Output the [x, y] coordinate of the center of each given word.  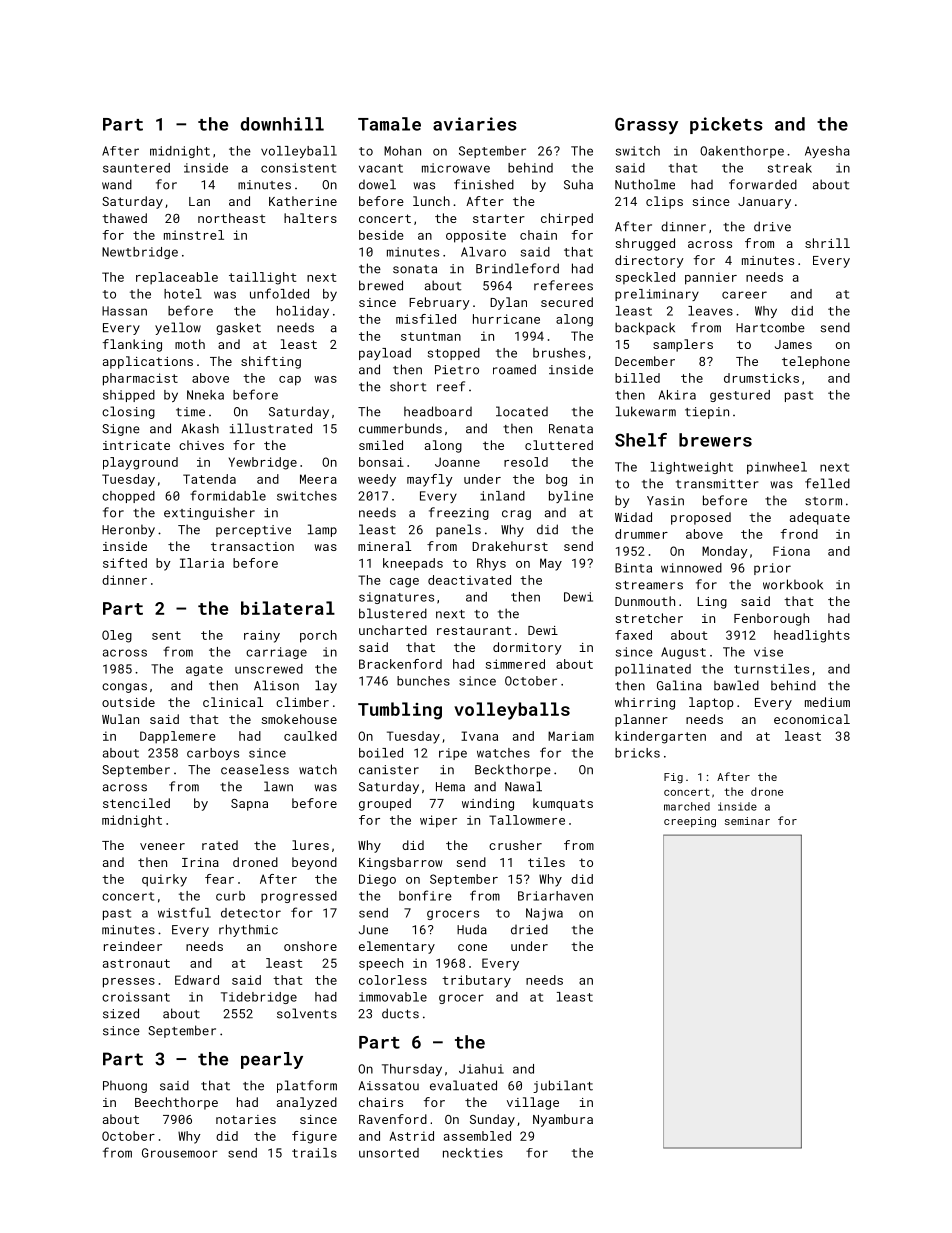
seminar [747, 821]
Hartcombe [770, 327]
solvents [307, 1013]
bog [556, 480]
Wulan [120, 719]
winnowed [691, 568]
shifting [271, 362]
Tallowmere [527, 820]
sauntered [136, 168]
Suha [578, 184]
